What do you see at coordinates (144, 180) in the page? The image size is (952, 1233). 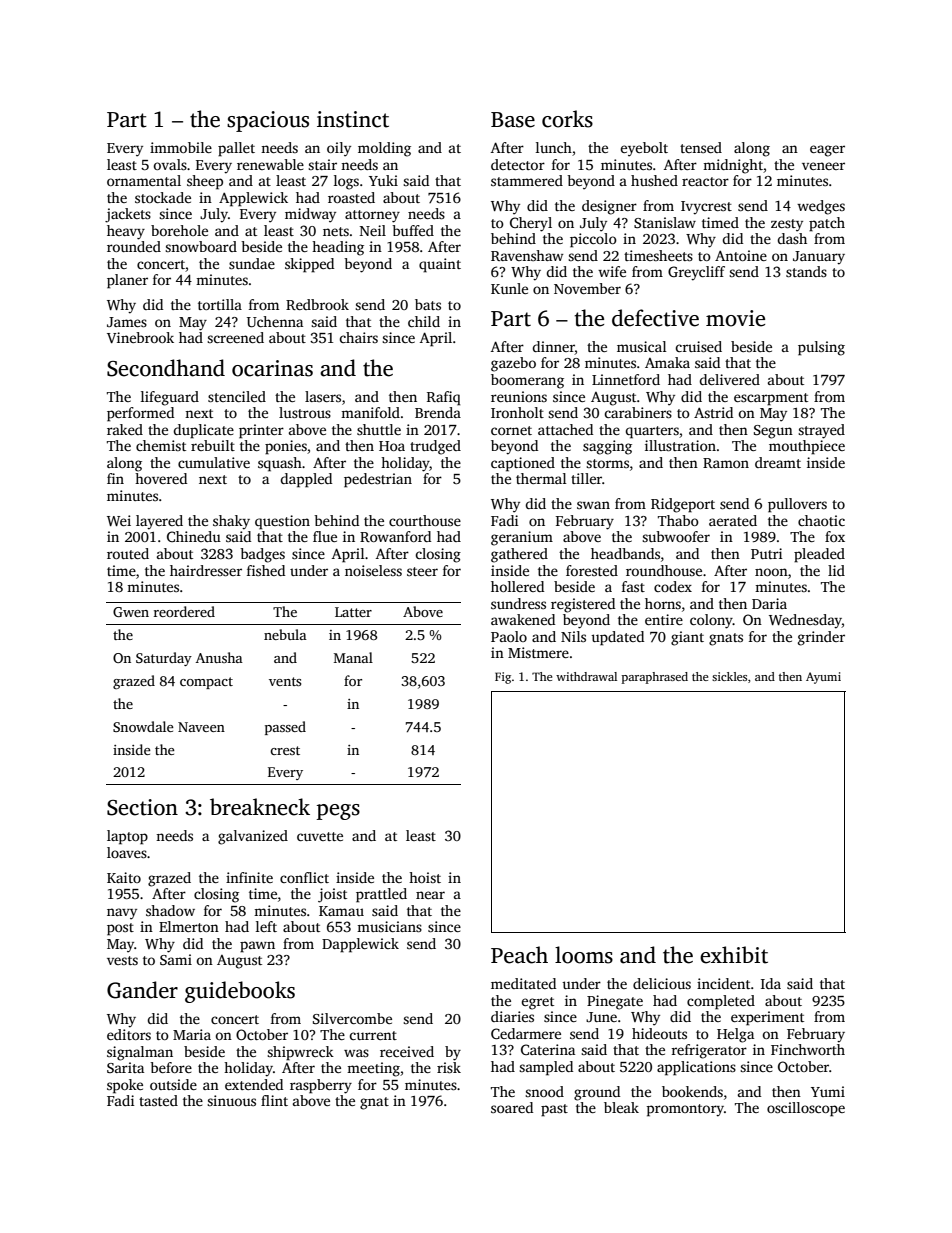 I see `ornamental` at bounding box center [144, 180].
